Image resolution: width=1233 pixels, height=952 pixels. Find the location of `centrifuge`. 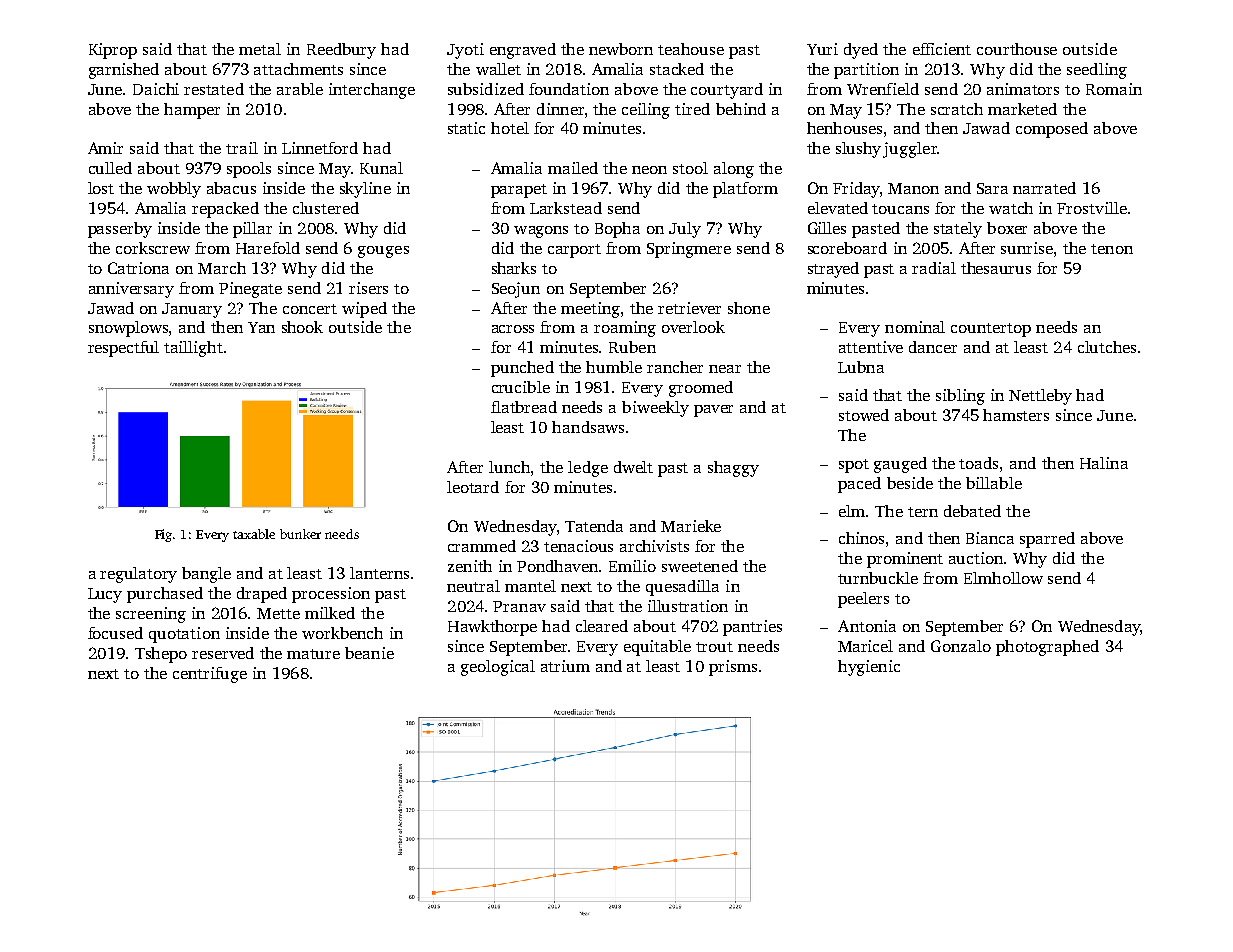

centrifuge is located at coordinates (210, 675).
